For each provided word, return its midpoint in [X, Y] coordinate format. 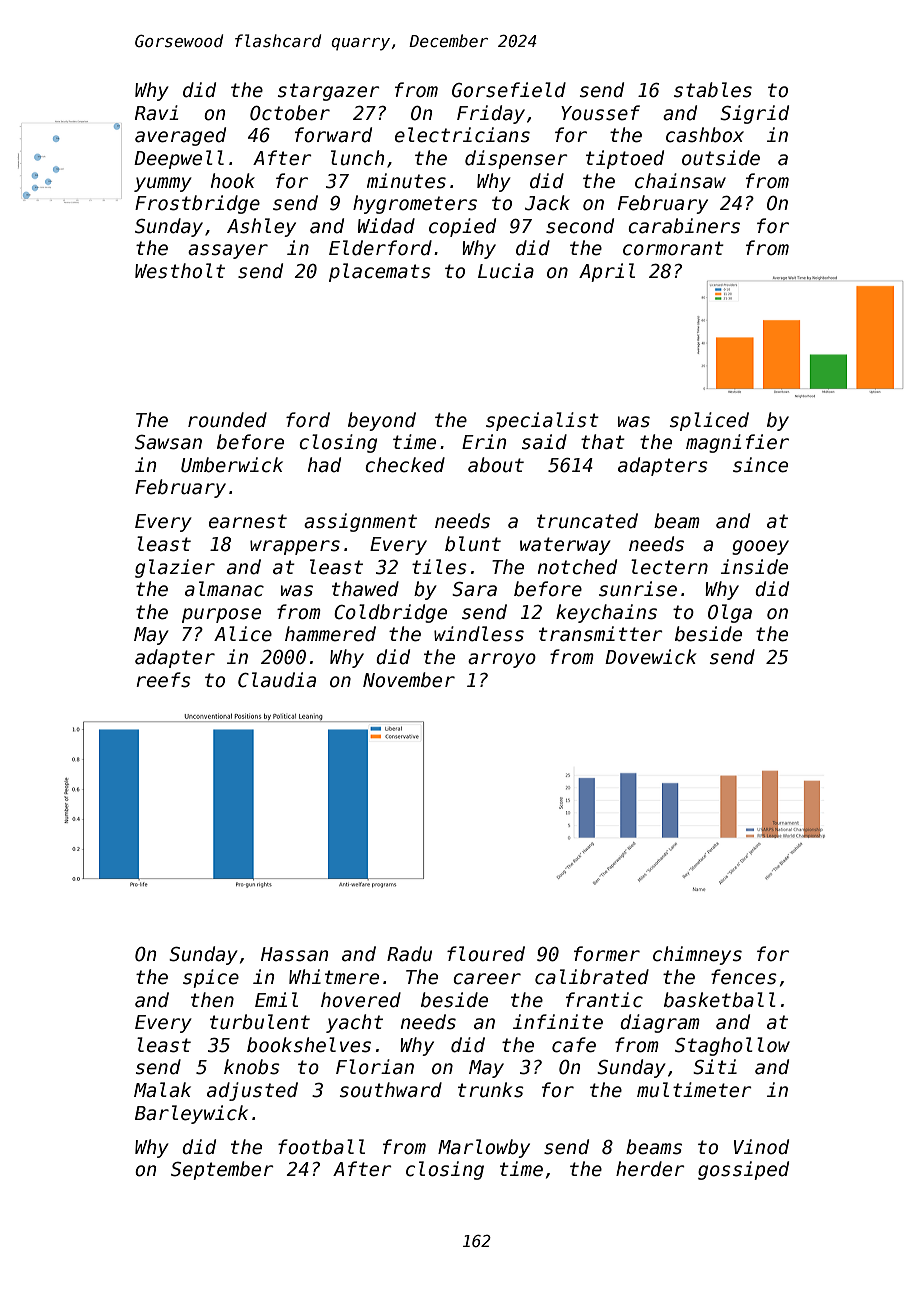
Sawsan [168, 442]
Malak [162, 1090]
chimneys [697, 955]
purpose [221, 615]
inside [754, 567]
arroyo [502, 660]
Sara [474, 589]
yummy [163, 184]
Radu [409, 954]
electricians [462, 135]
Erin [484, 441]
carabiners [684, 226]
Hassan [294, 954]
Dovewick [651, 657]
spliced [709, 421]
